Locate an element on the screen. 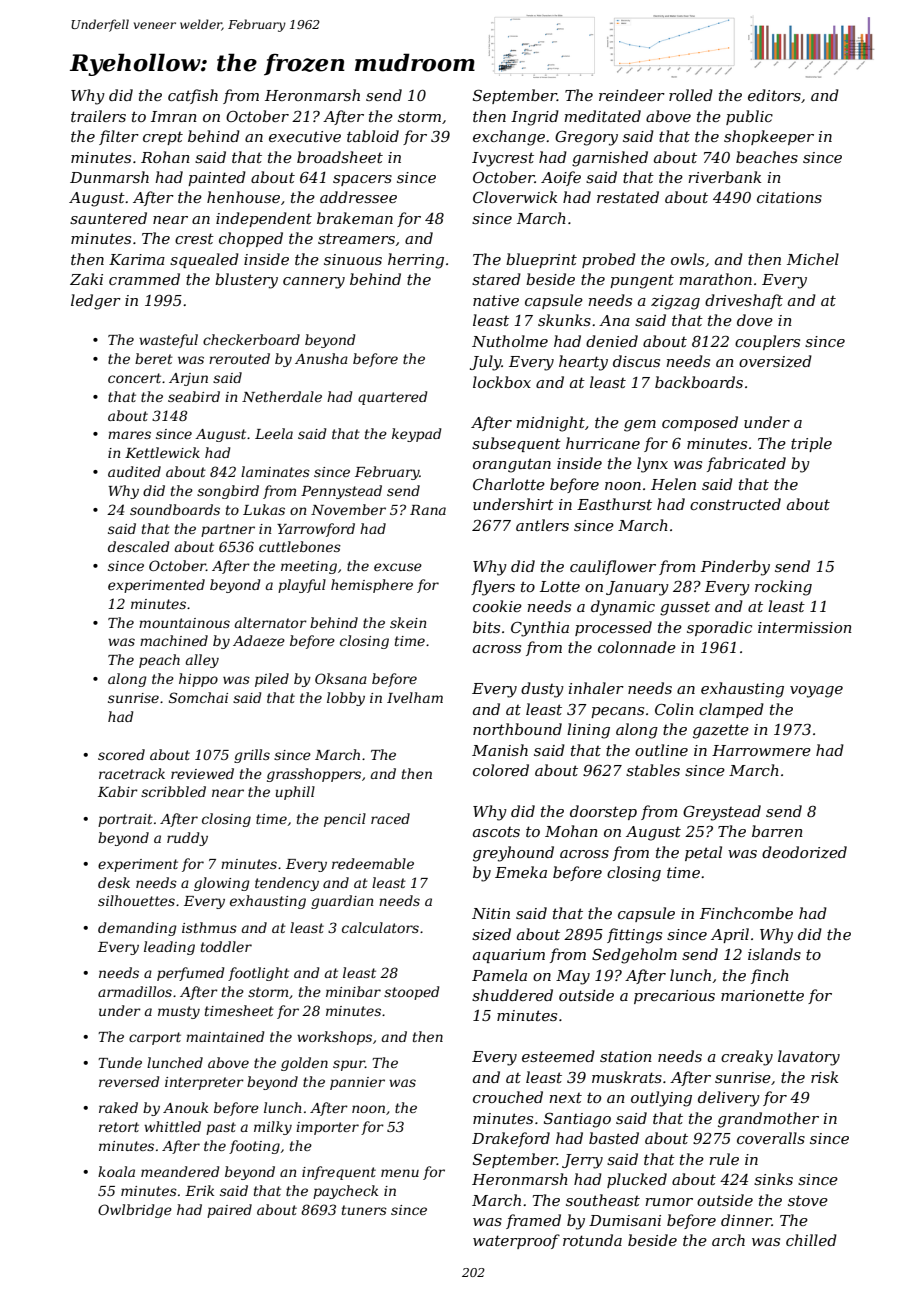  Mohan is located at coordinates (571, 831).
